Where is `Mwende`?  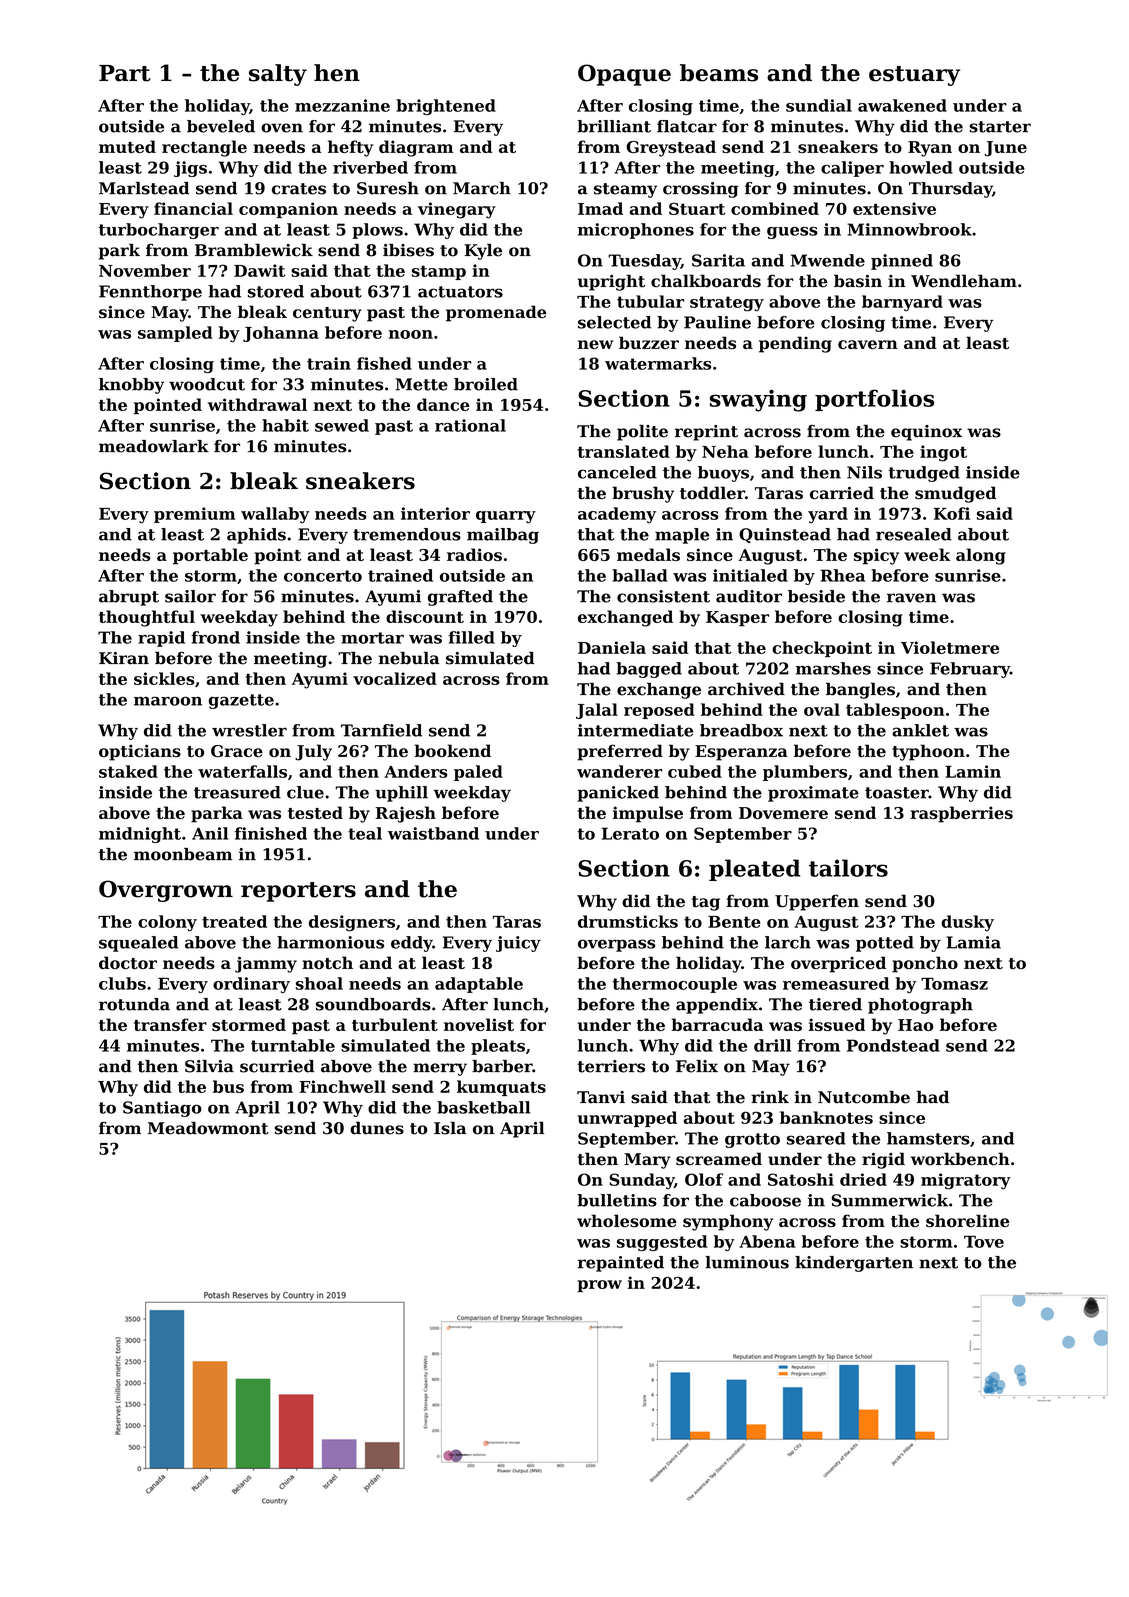
Mwende is located at coordinates (828, 260).
